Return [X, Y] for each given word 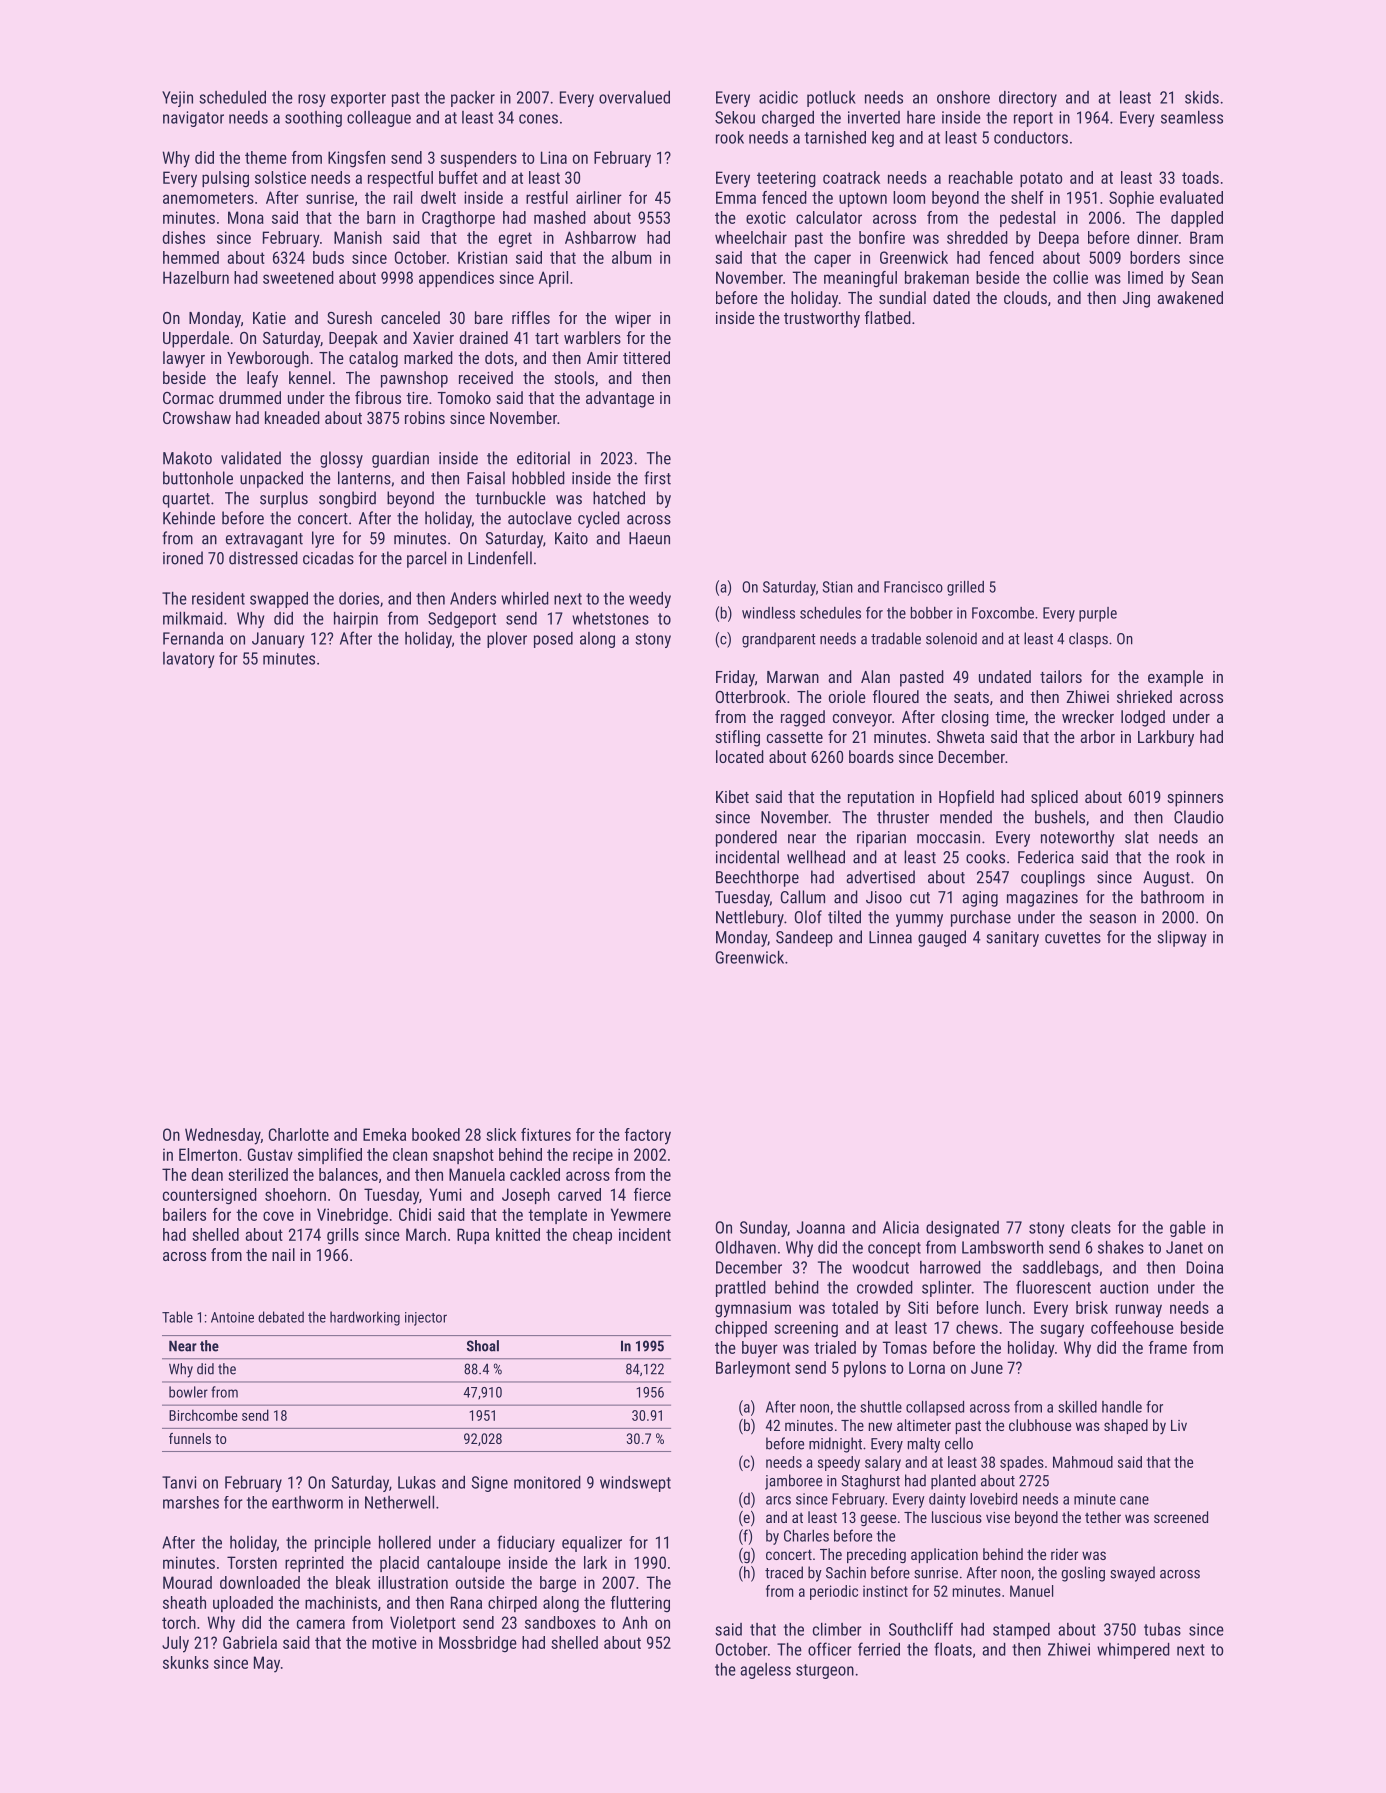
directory [1028, 99]
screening [806, 1329]
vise [998, 1517]
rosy [311, 100]
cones [538, 119]
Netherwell [399, 1502]
